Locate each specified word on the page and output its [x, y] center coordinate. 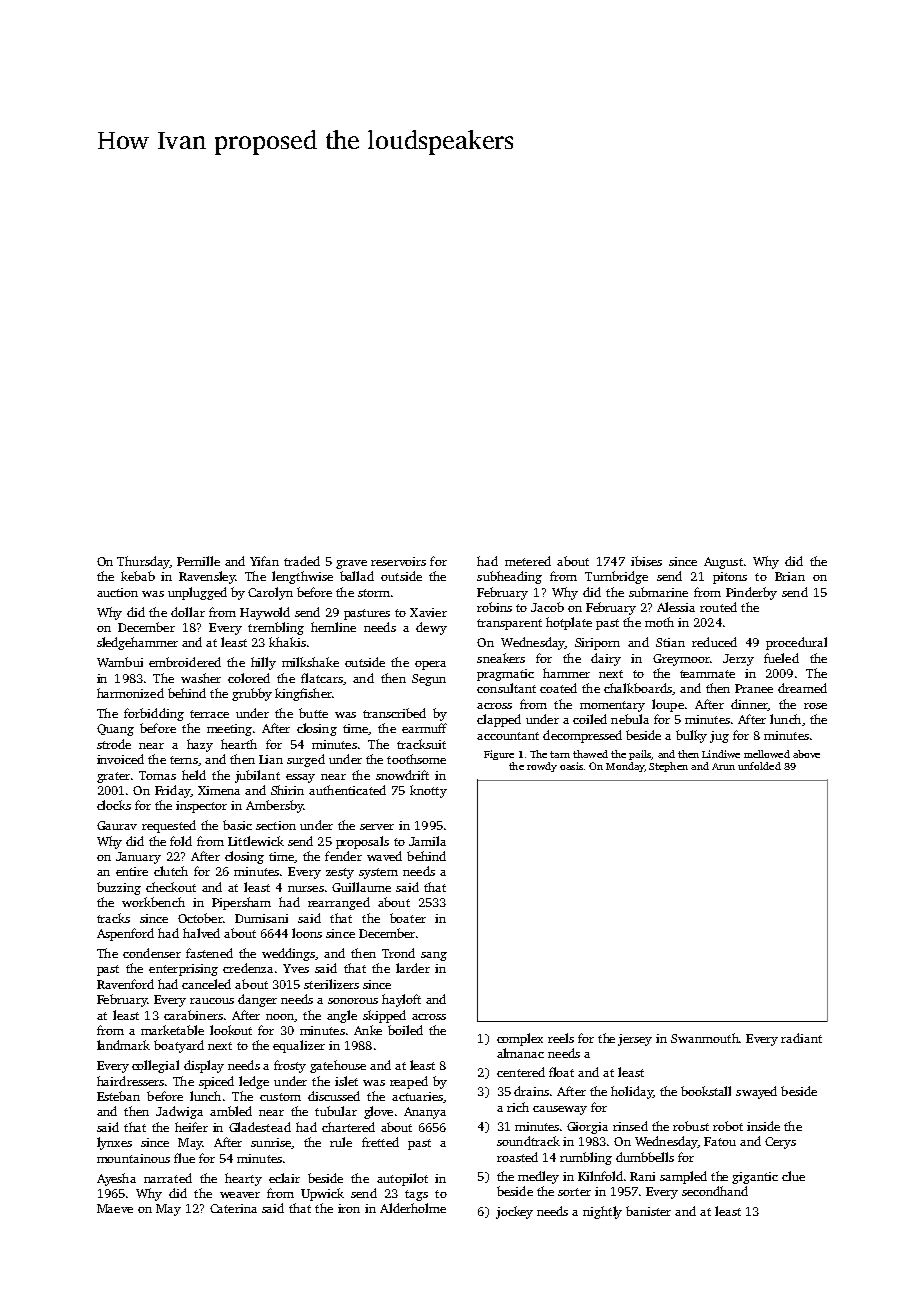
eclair [284, 1178]
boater [408, 918]
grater [113, 777]
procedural [796, 643]
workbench [153, 902]
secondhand [715, 1191]
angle [342, 1016]
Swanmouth [705, 1038]
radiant [801, 1038]
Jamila [427, 841]
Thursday [143, 562]
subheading [509, 577]
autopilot [402, 1179]
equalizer [299, 1046]
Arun [723, 766]
